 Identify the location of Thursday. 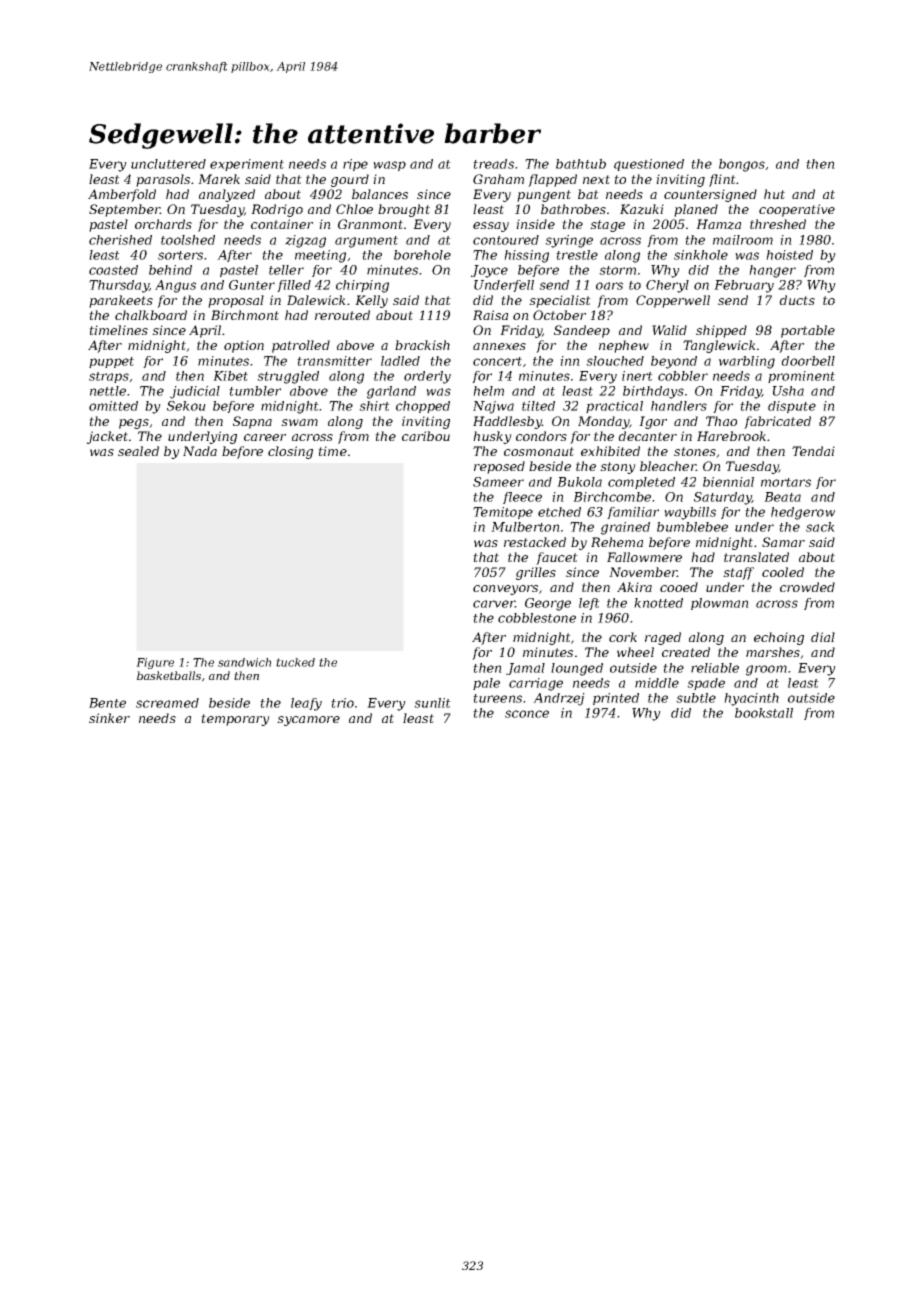
(119, 286).
